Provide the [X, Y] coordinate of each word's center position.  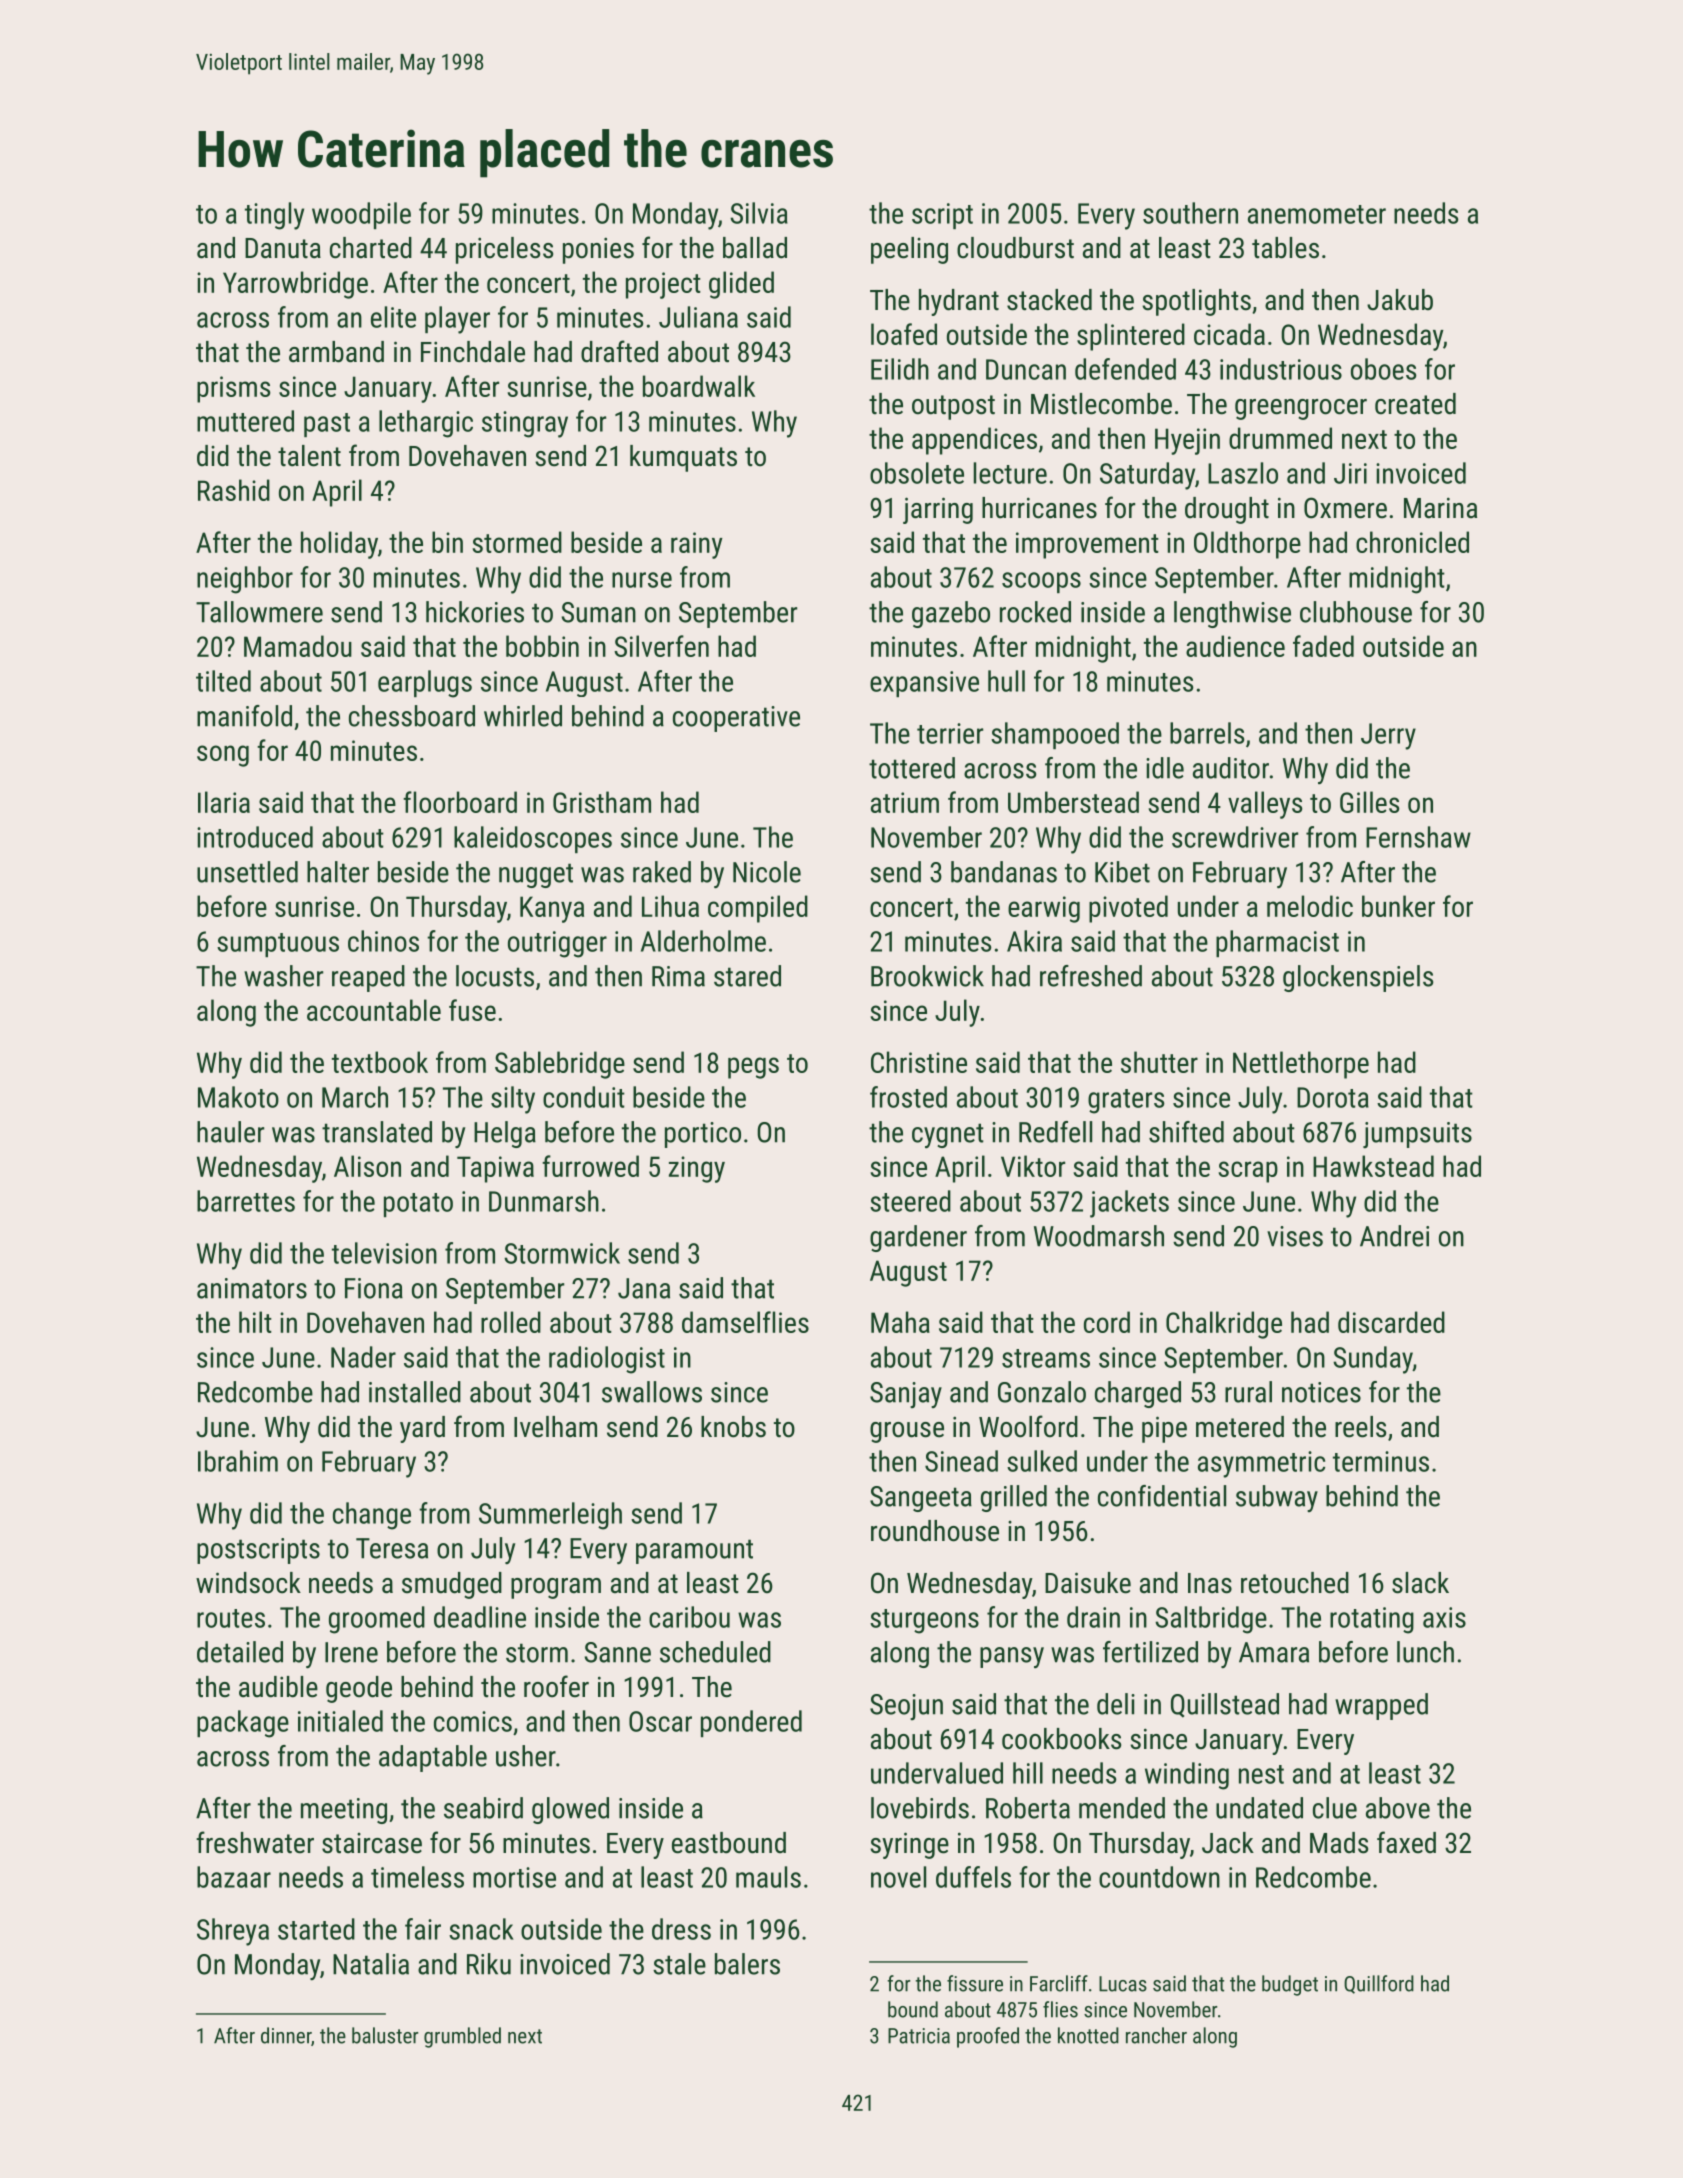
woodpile [361, 215]
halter [338, 872]
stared [747, 976]
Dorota [1333, 1097]
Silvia [759, 213]
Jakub [1400, 300]
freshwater [255, 1842]
